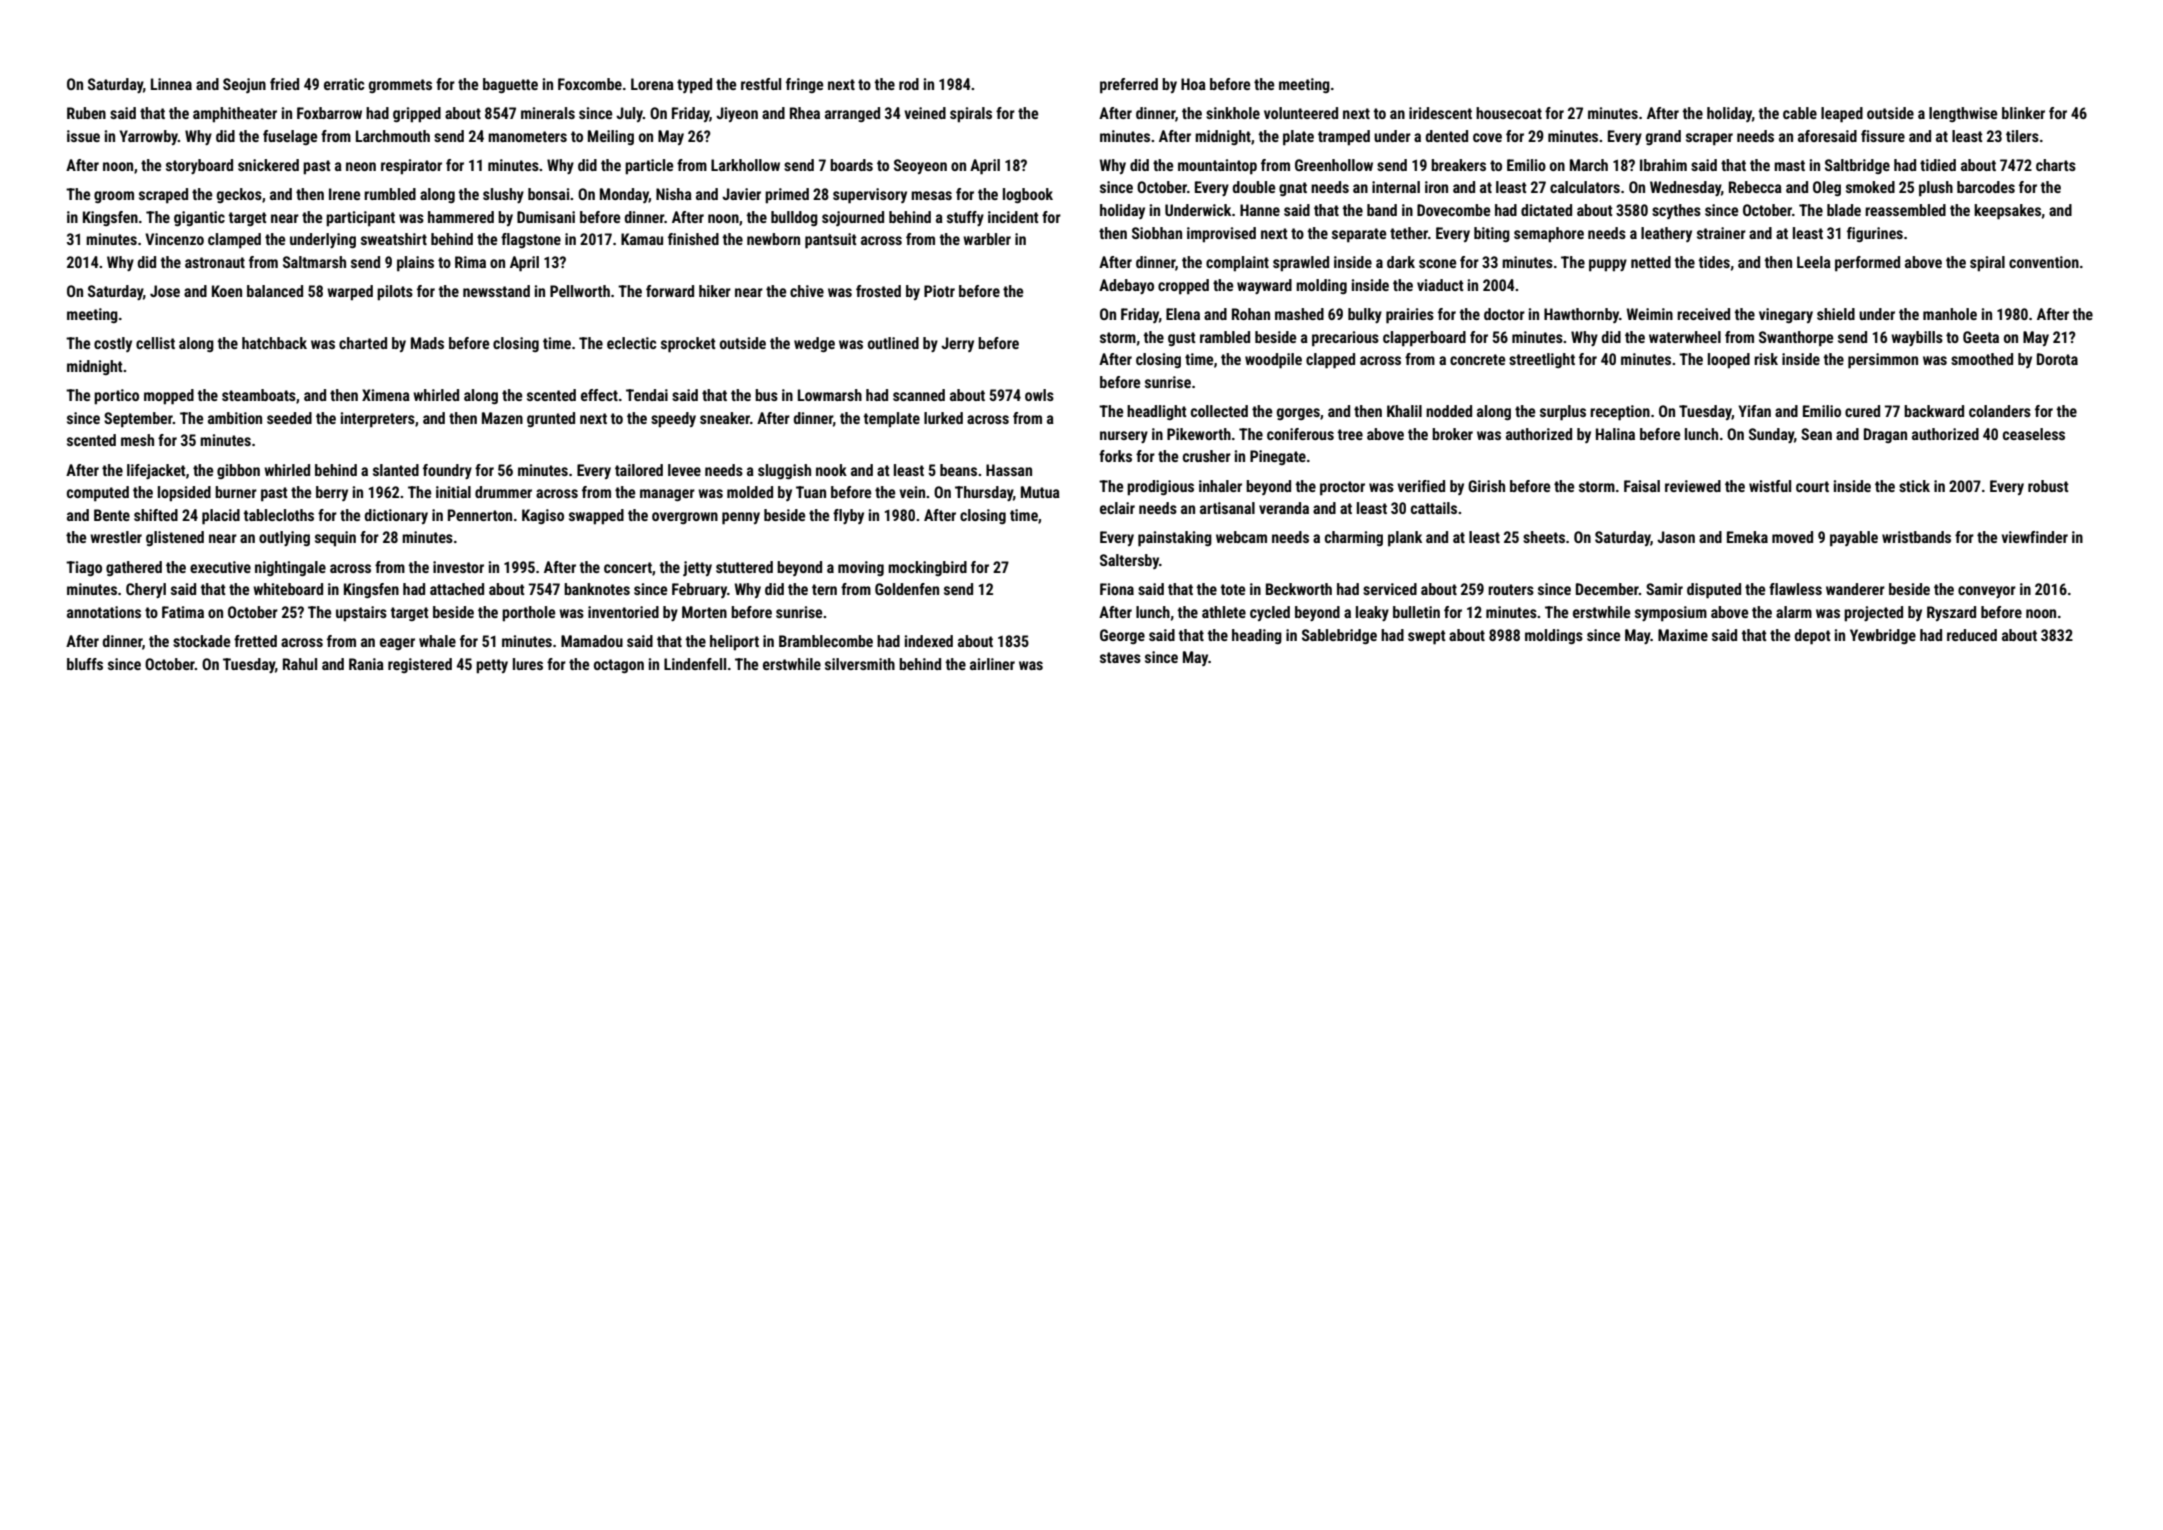 The image size is (2163, 1530). What do you see at coordinates (1221, 235) in the document?
I see `improvised` at bounding box center [1221, 235].
